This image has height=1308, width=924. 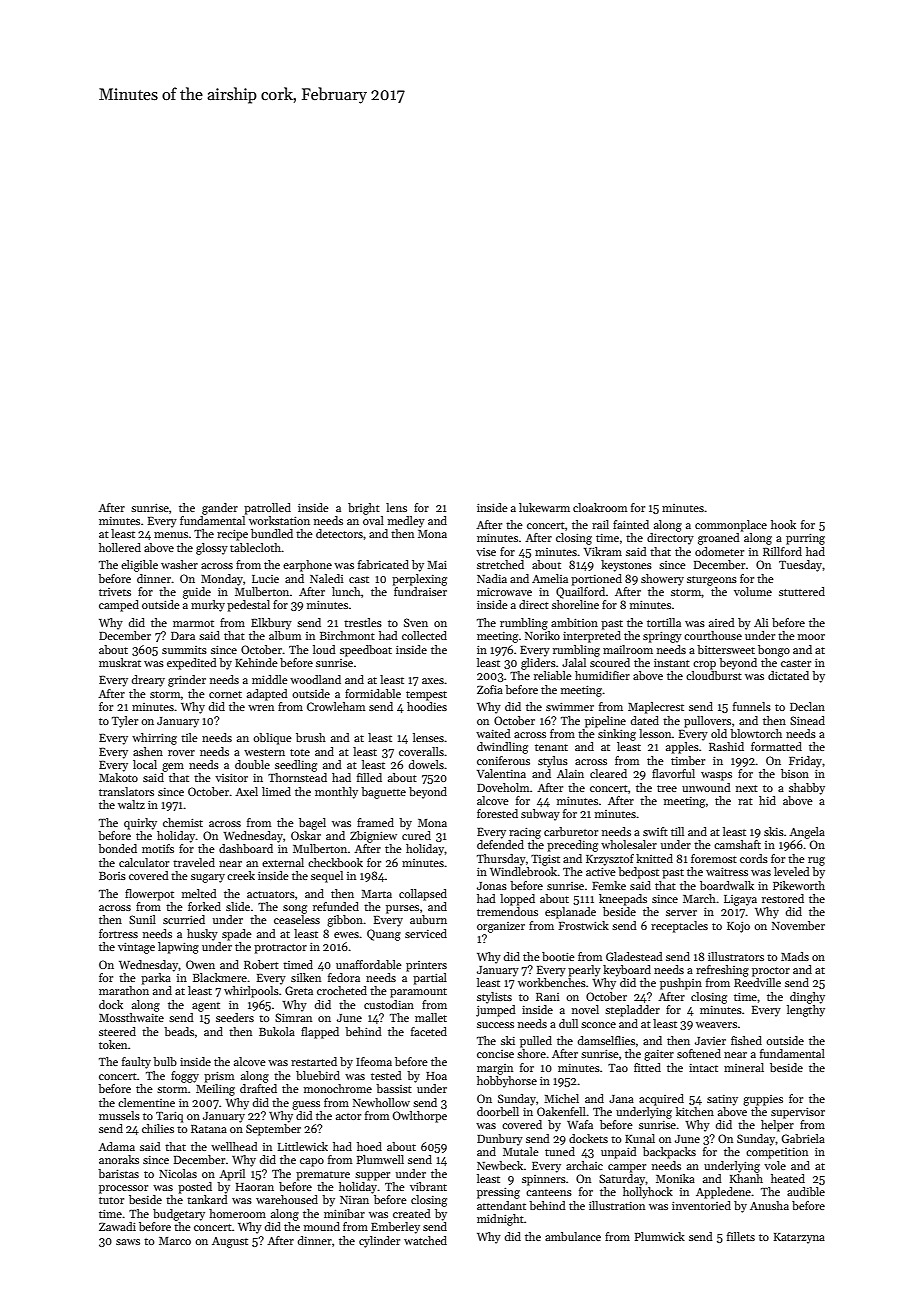 What do you see at coordinates (503, 760) in the image?
I see `coniferous` at bounding box center [503, 760].
